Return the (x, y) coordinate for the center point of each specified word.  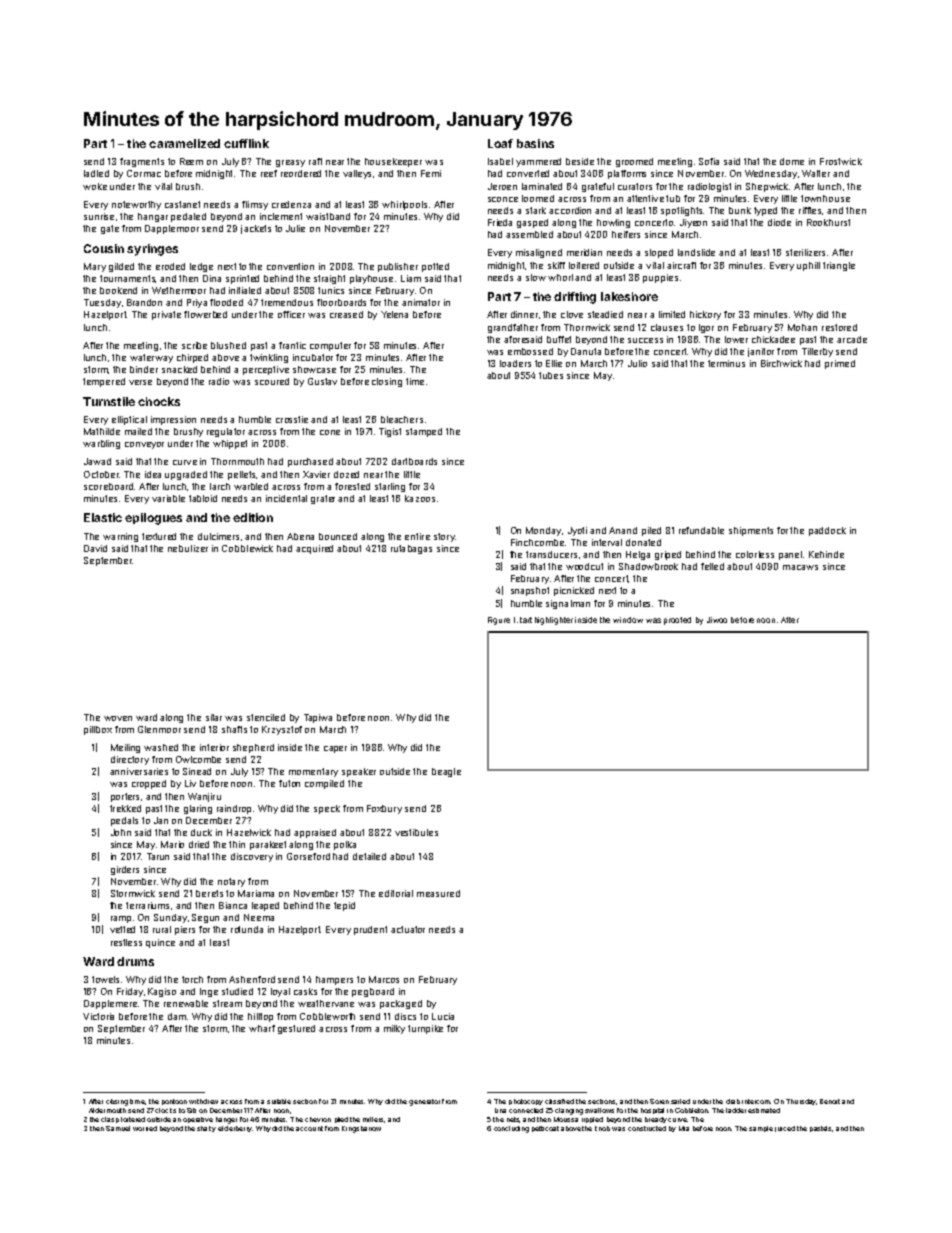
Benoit (830, 1101)
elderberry (235, 1129)
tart (526, 620)
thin (237, 844)
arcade (852, 339)
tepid (344, 906)
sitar (214, 717)
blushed (228, 345)
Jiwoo (717, 620)
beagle (446, 772)
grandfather (513, 328)
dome (792, 161)
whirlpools (404, 205)
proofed (677, 621)
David (95, 548)
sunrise (99, 216)
